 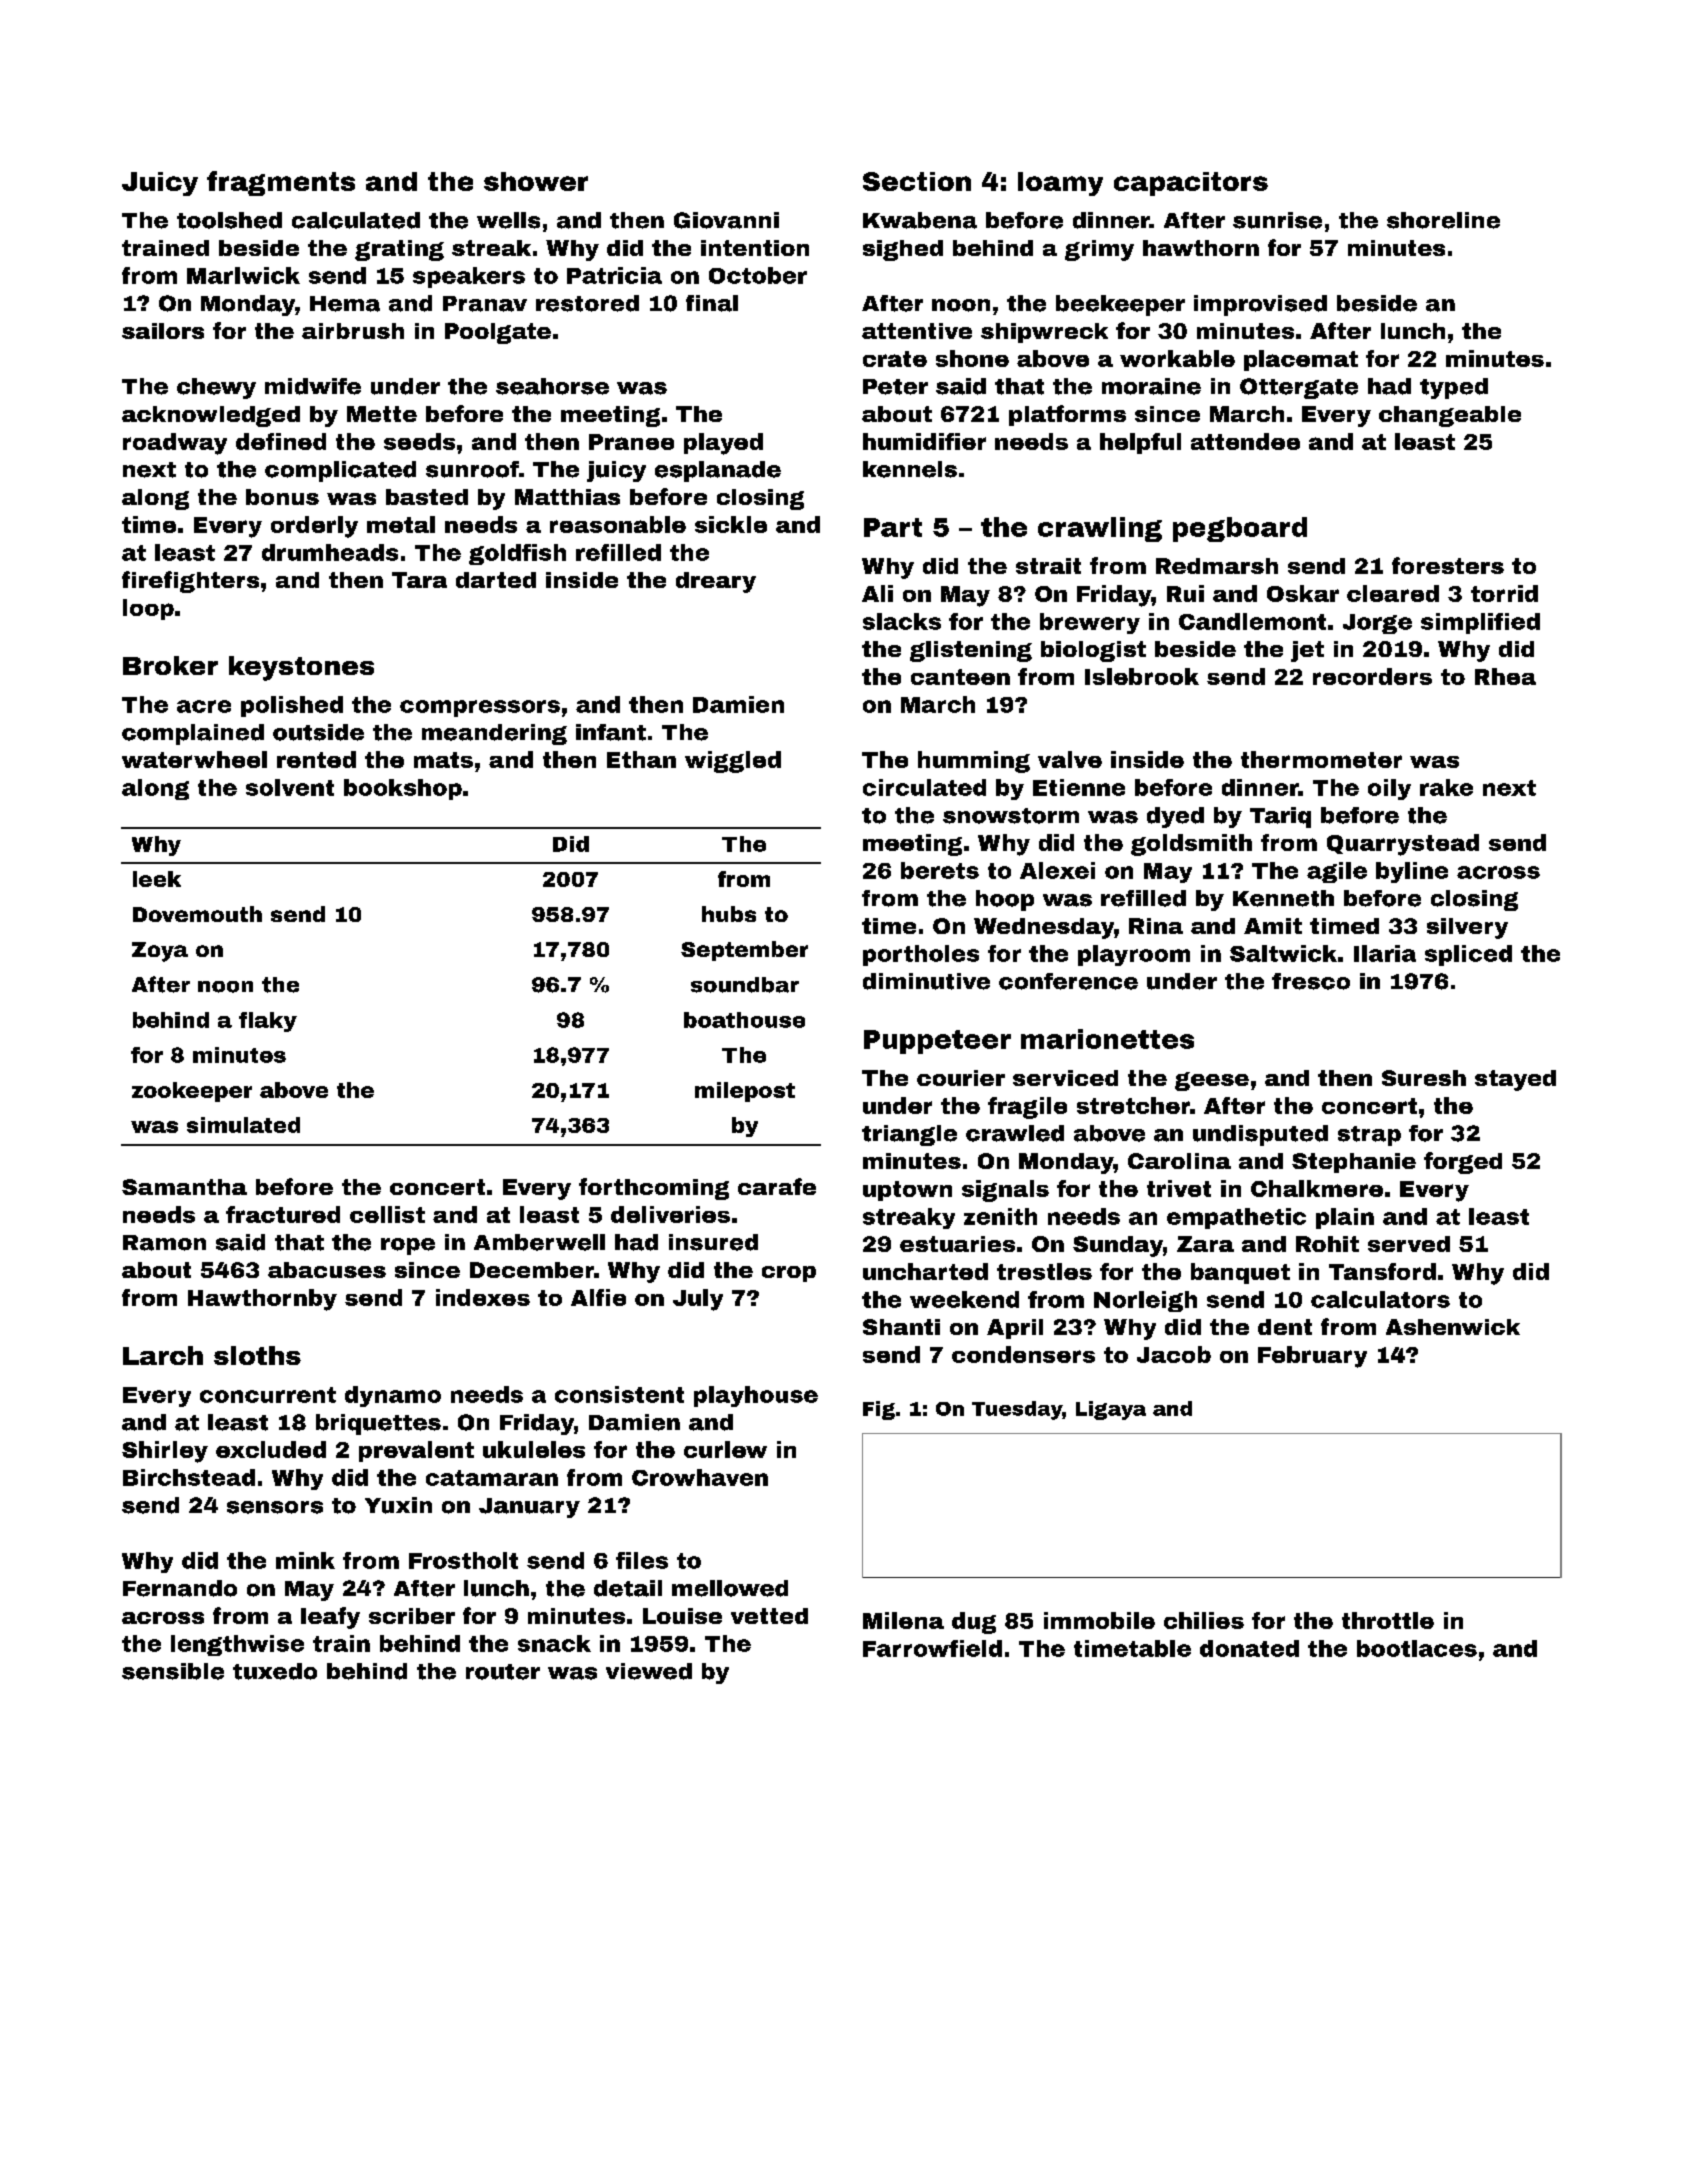 I want to click on February, so click(x=1312, y=1357).
